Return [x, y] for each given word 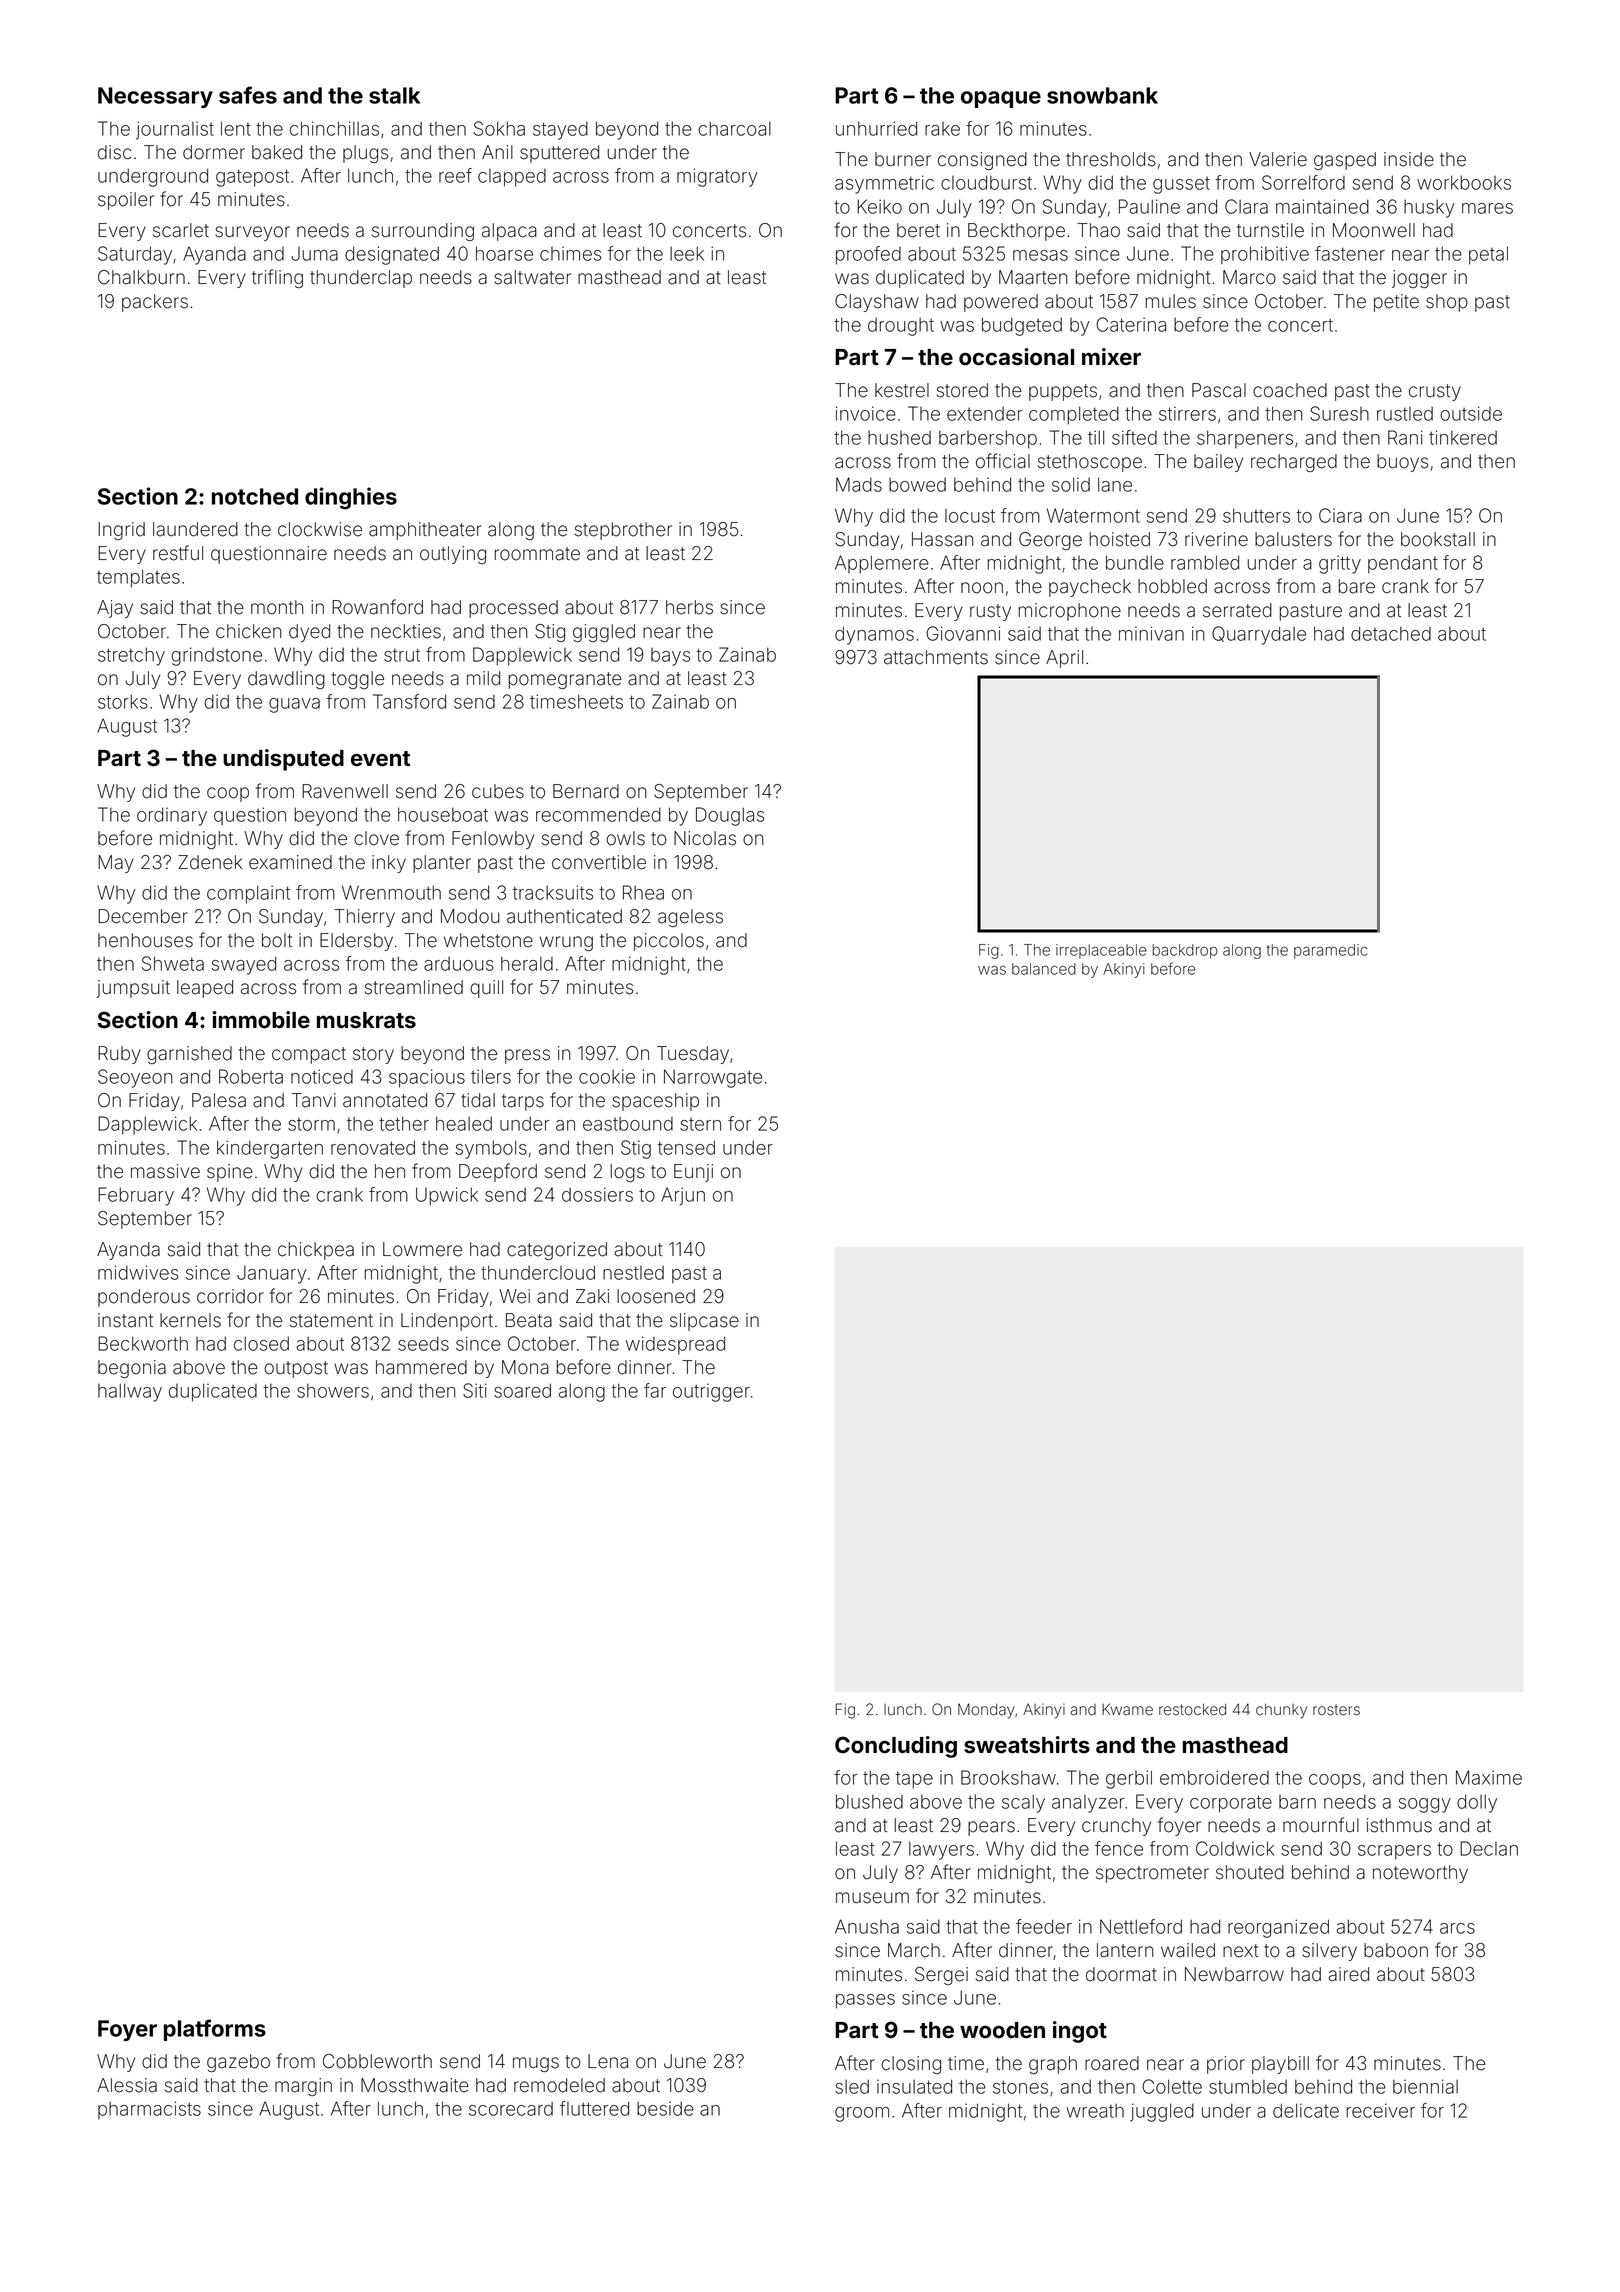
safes [248, 95]
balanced [1044, 969]
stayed [560, 131]
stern [700, 1124]
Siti [475, 1390]
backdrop [1185, 951]
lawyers [941, 1851]
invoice [866, 413]
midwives [138, 1272]
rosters [1336, 1710]
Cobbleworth [377, 2061]
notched [255, 496]
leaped [205, 989]
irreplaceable [1101, 951]
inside [1409, 159]
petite [1396, 303]
